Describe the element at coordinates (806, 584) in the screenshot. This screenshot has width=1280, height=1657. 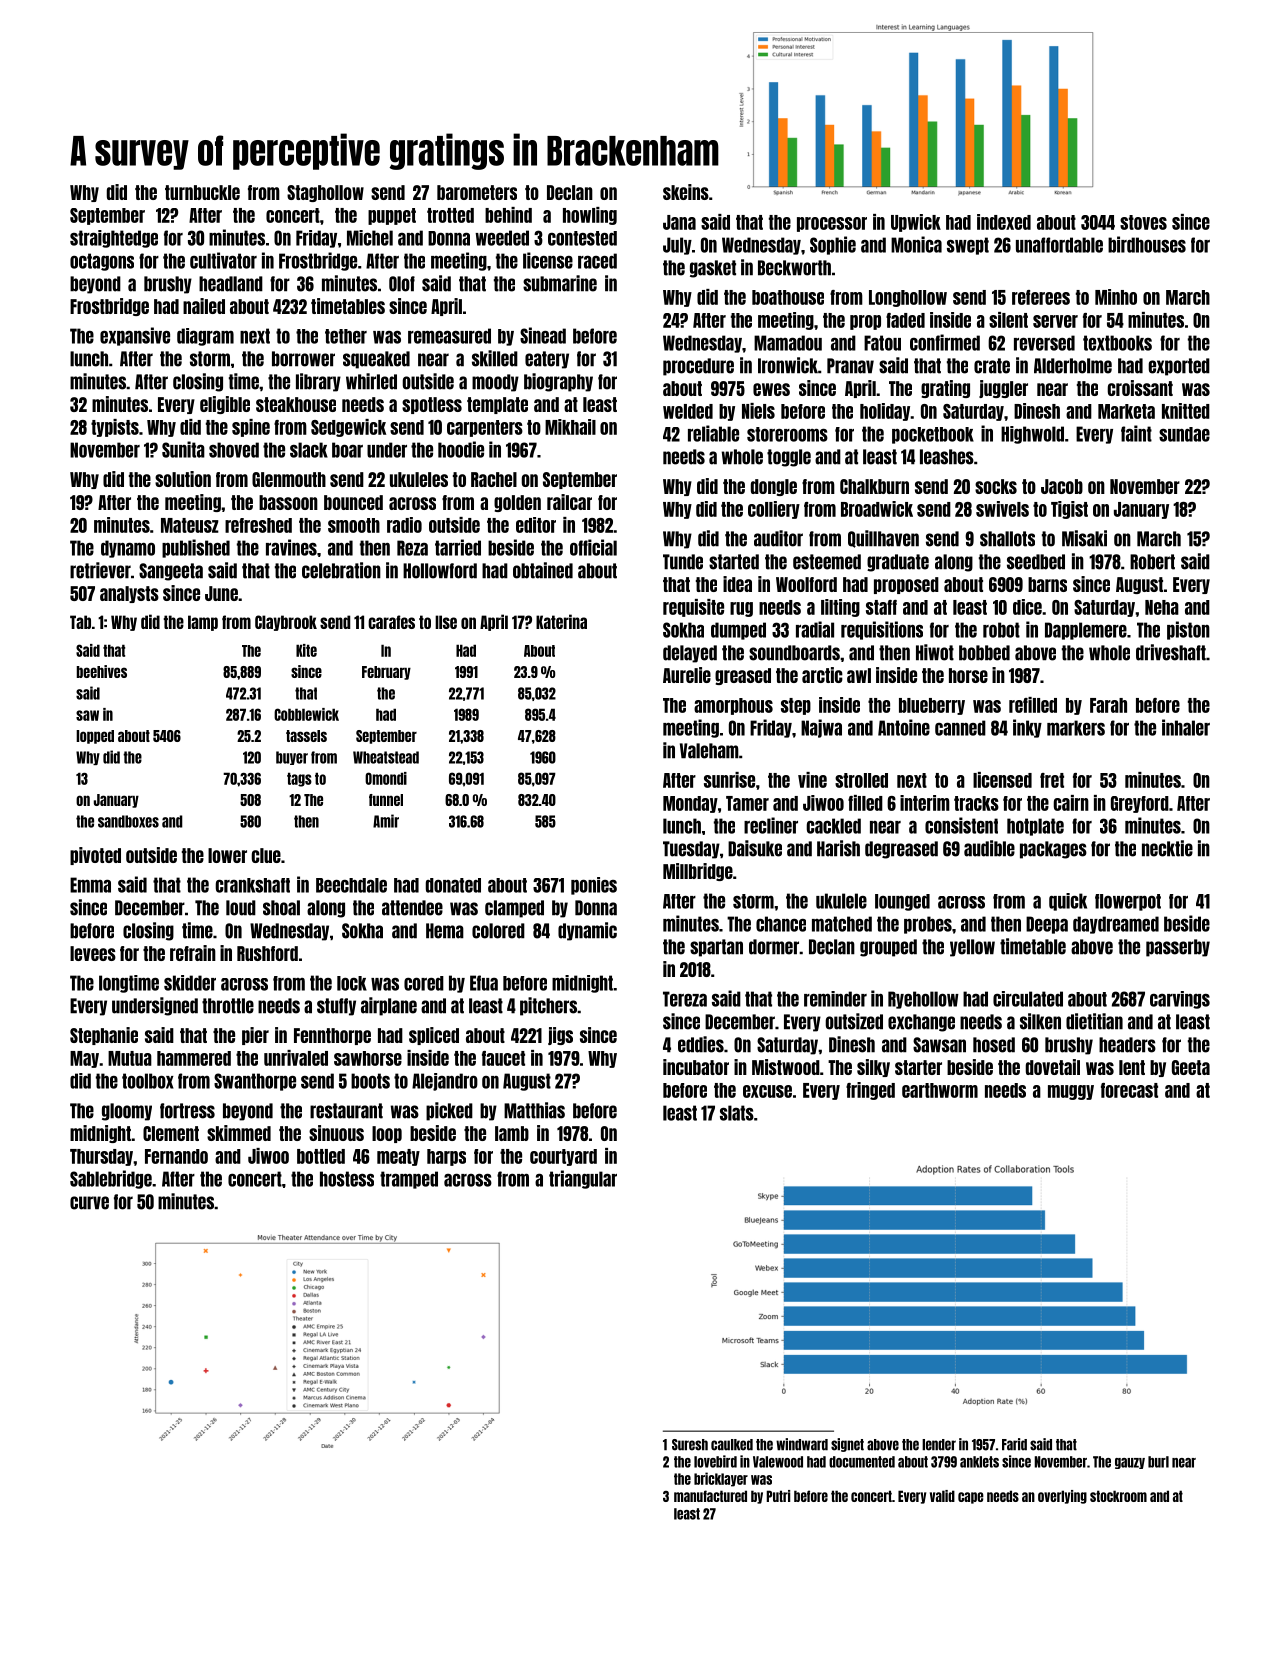
I see `Woolford` at that location.
